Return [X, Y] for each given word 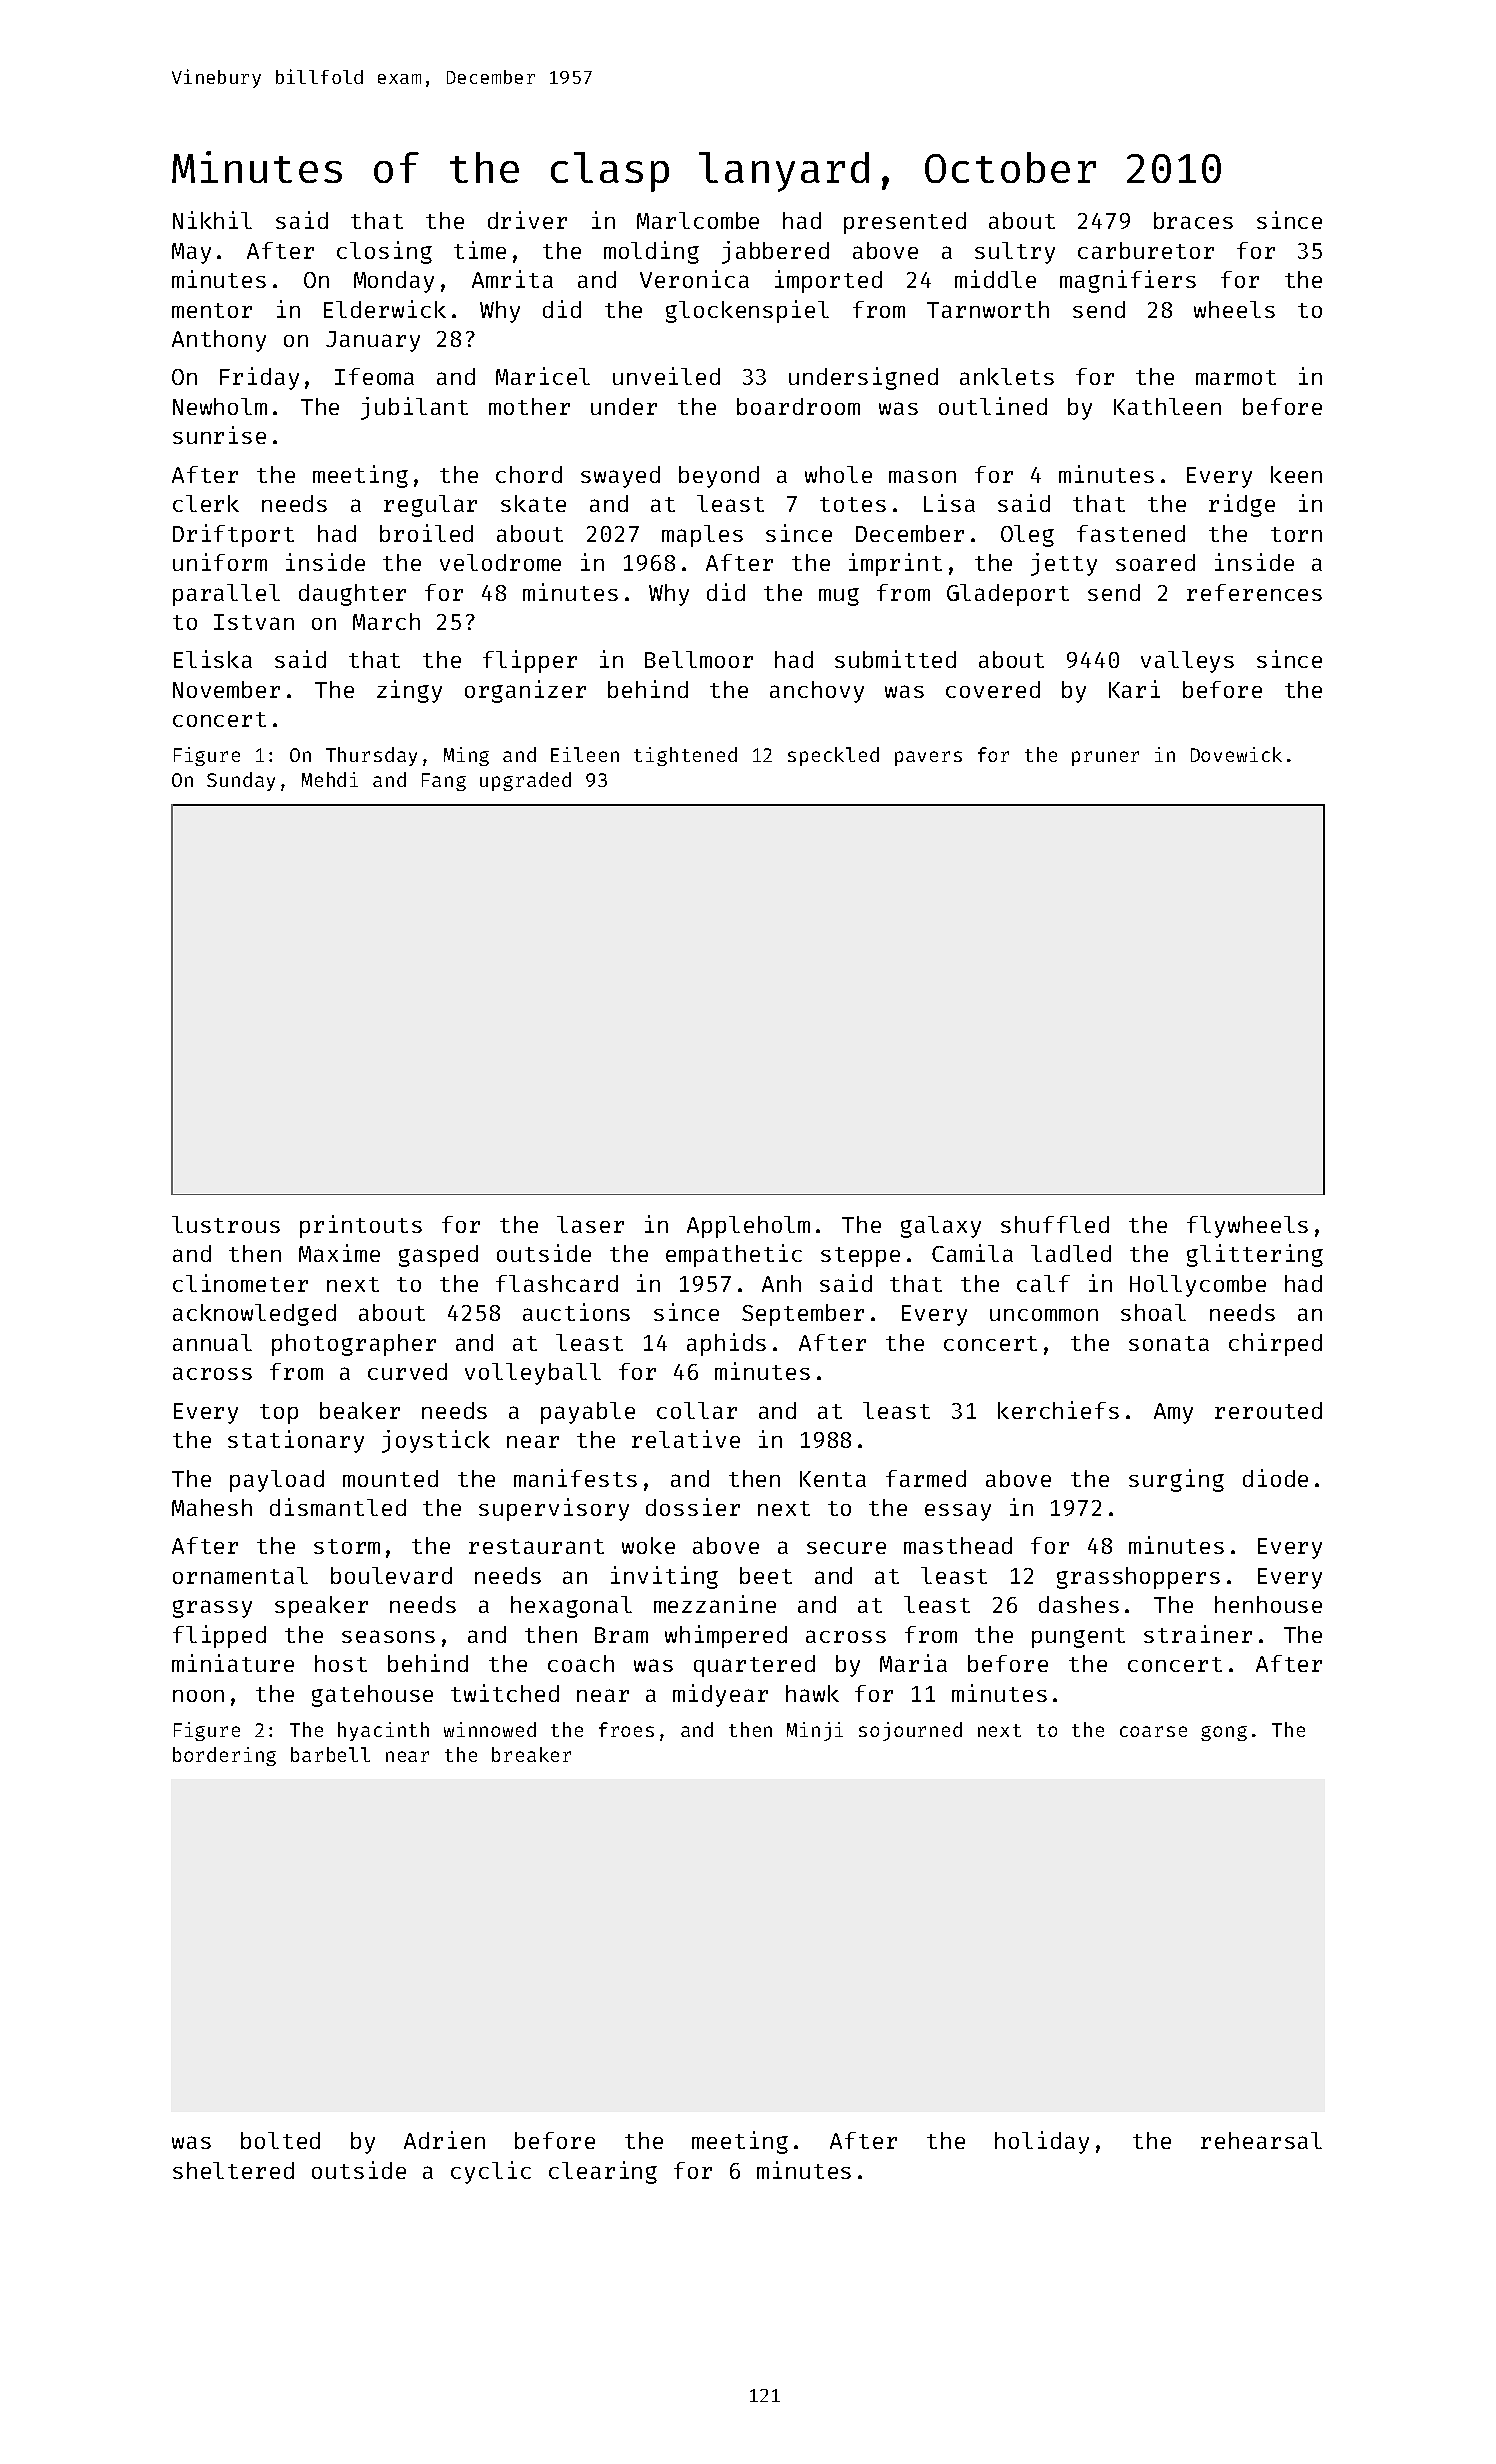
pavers [928, 758]
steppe [860, 1257]
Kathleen [1167, 406]
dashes [1079, 1604]
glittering [1255, 1255]
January [373, 341]
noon [198, 1696]
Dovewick [1236, 754]
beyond [719, 477]
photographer [354, 1345]
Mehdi [330, 779]
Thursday [371, 756]
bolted [280, 2140]
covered [993, 689]
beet [766, 1575]
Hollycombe [1198, 1286]
